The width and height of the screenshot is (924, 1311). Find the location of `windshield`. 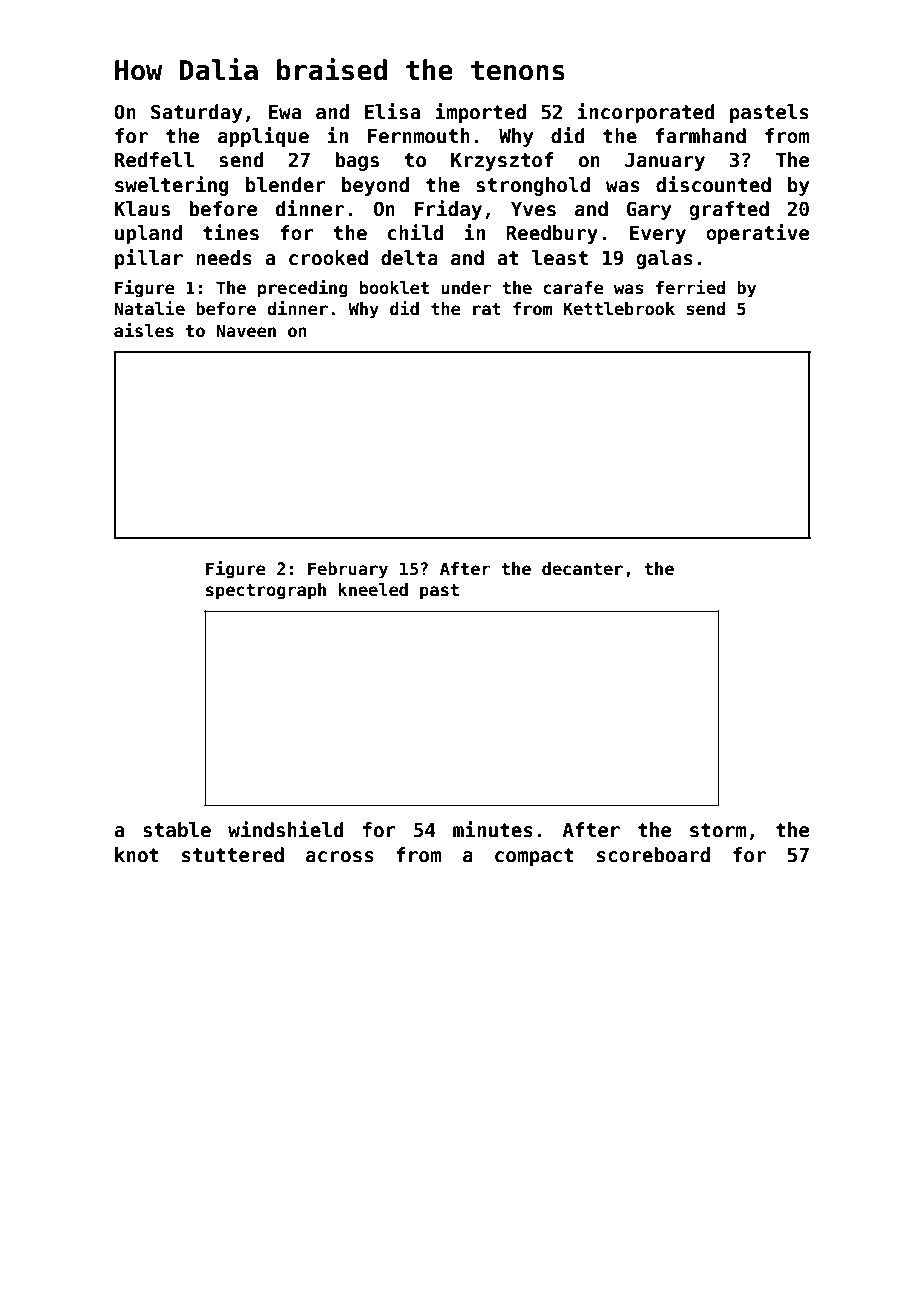

windshield is located at coordinates (286, 829).
